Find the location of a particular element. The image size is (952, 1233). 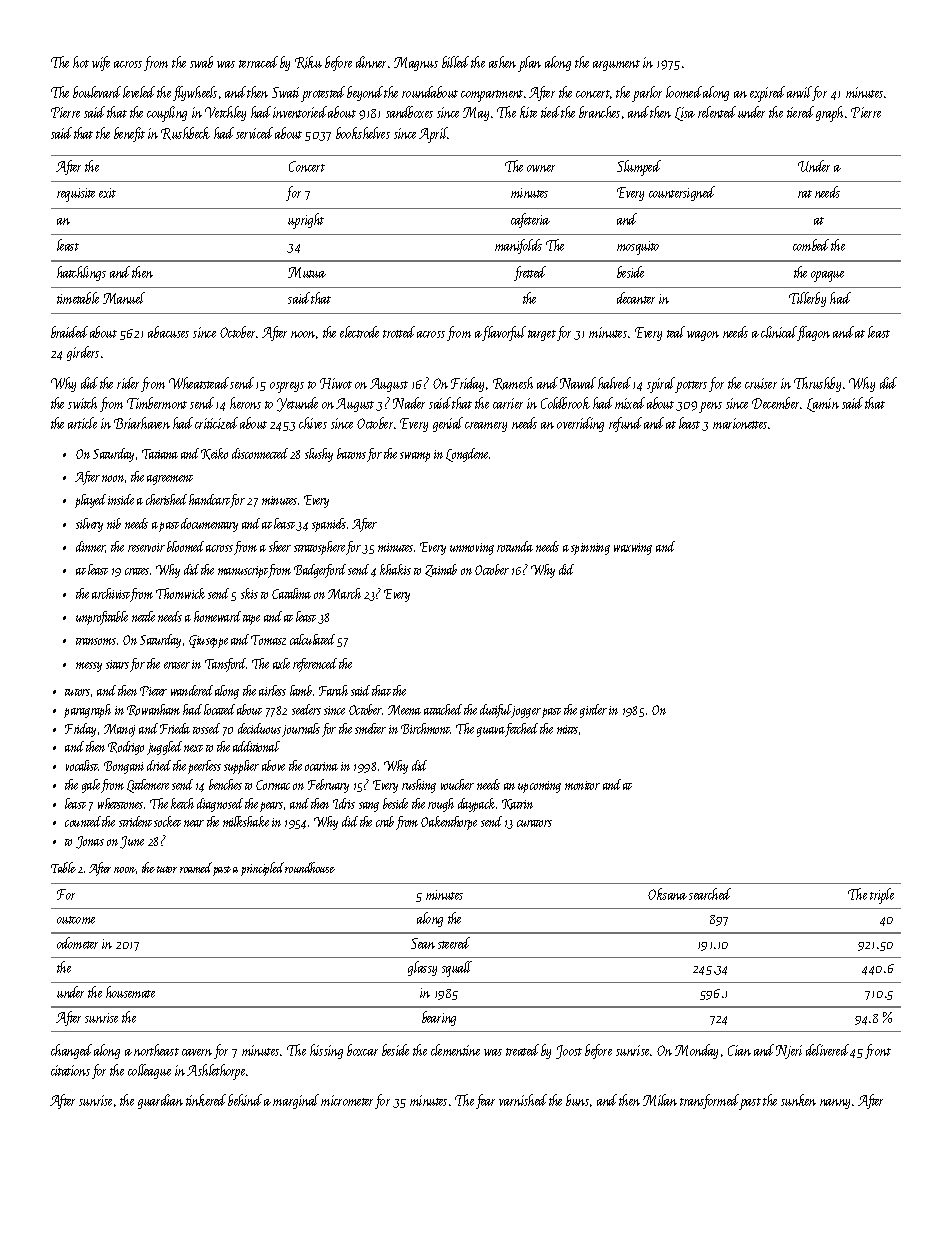

anvil is located at coordinates (800, 93).
